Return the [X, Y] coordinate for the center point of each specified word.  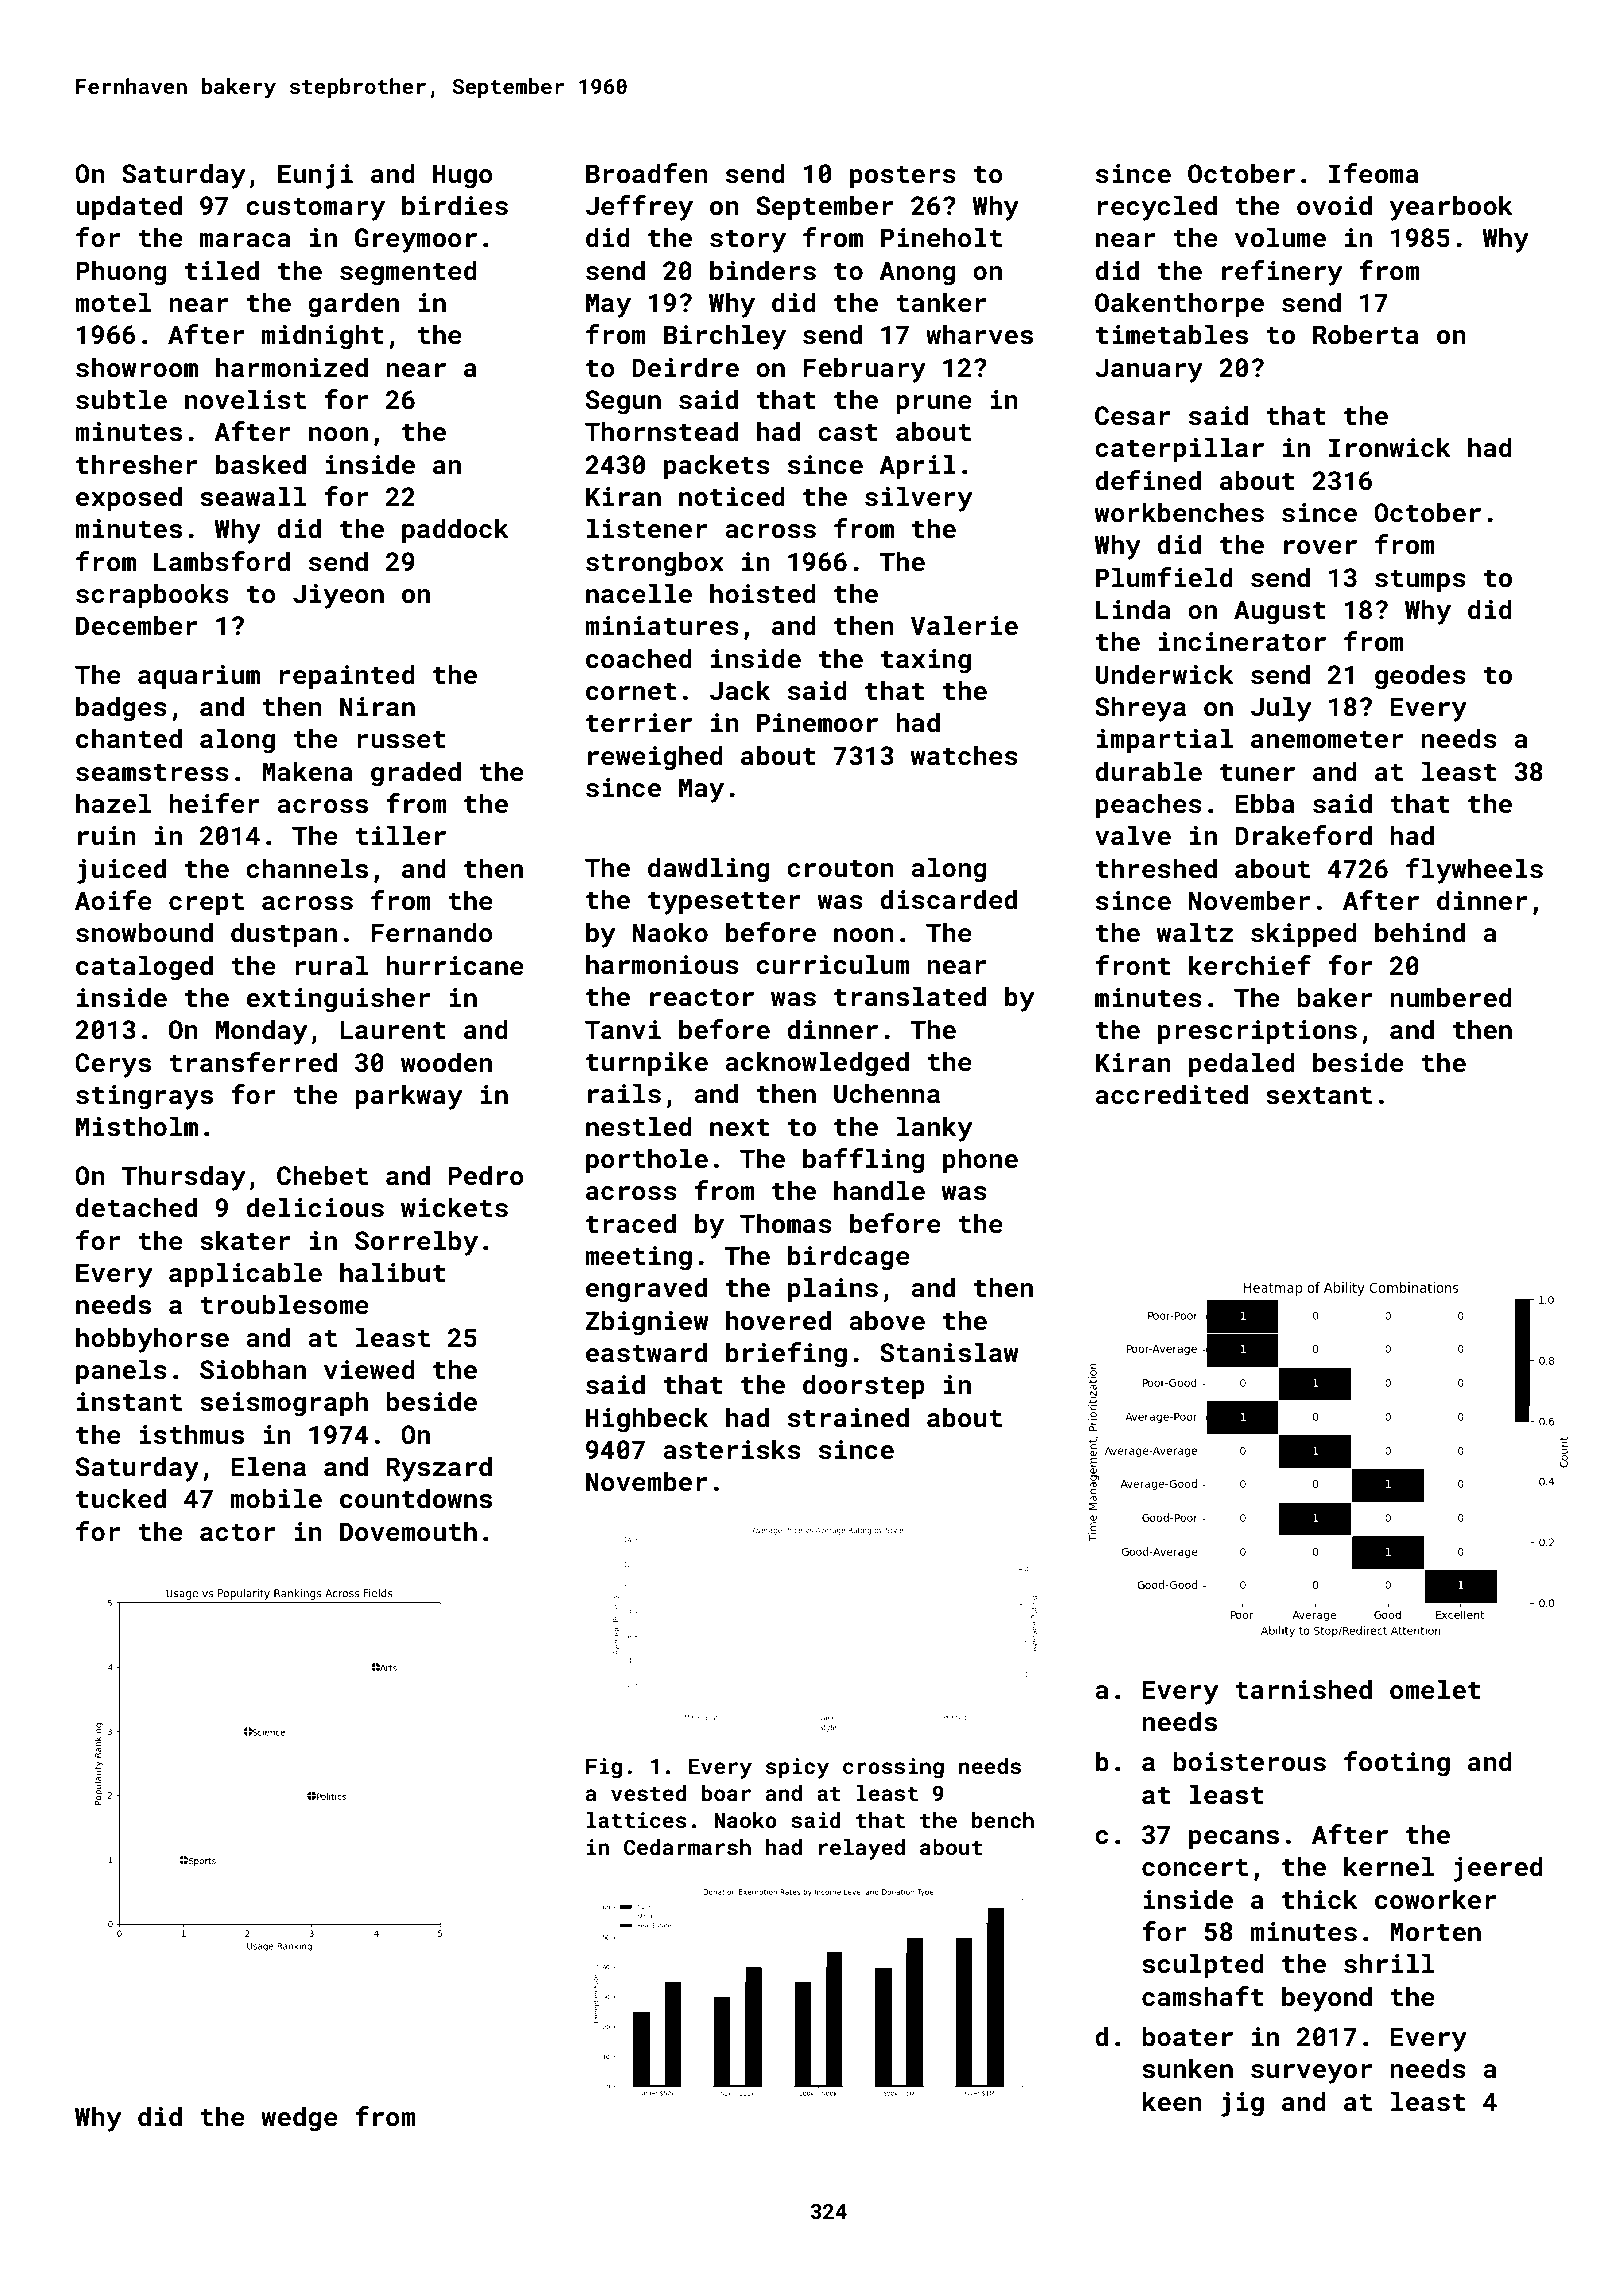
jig [1242, 2104]
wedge [299, 2119]
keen [1172, 2101]
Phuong [121, 273]
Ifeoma [1374, 173]
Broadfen [647, 173]
